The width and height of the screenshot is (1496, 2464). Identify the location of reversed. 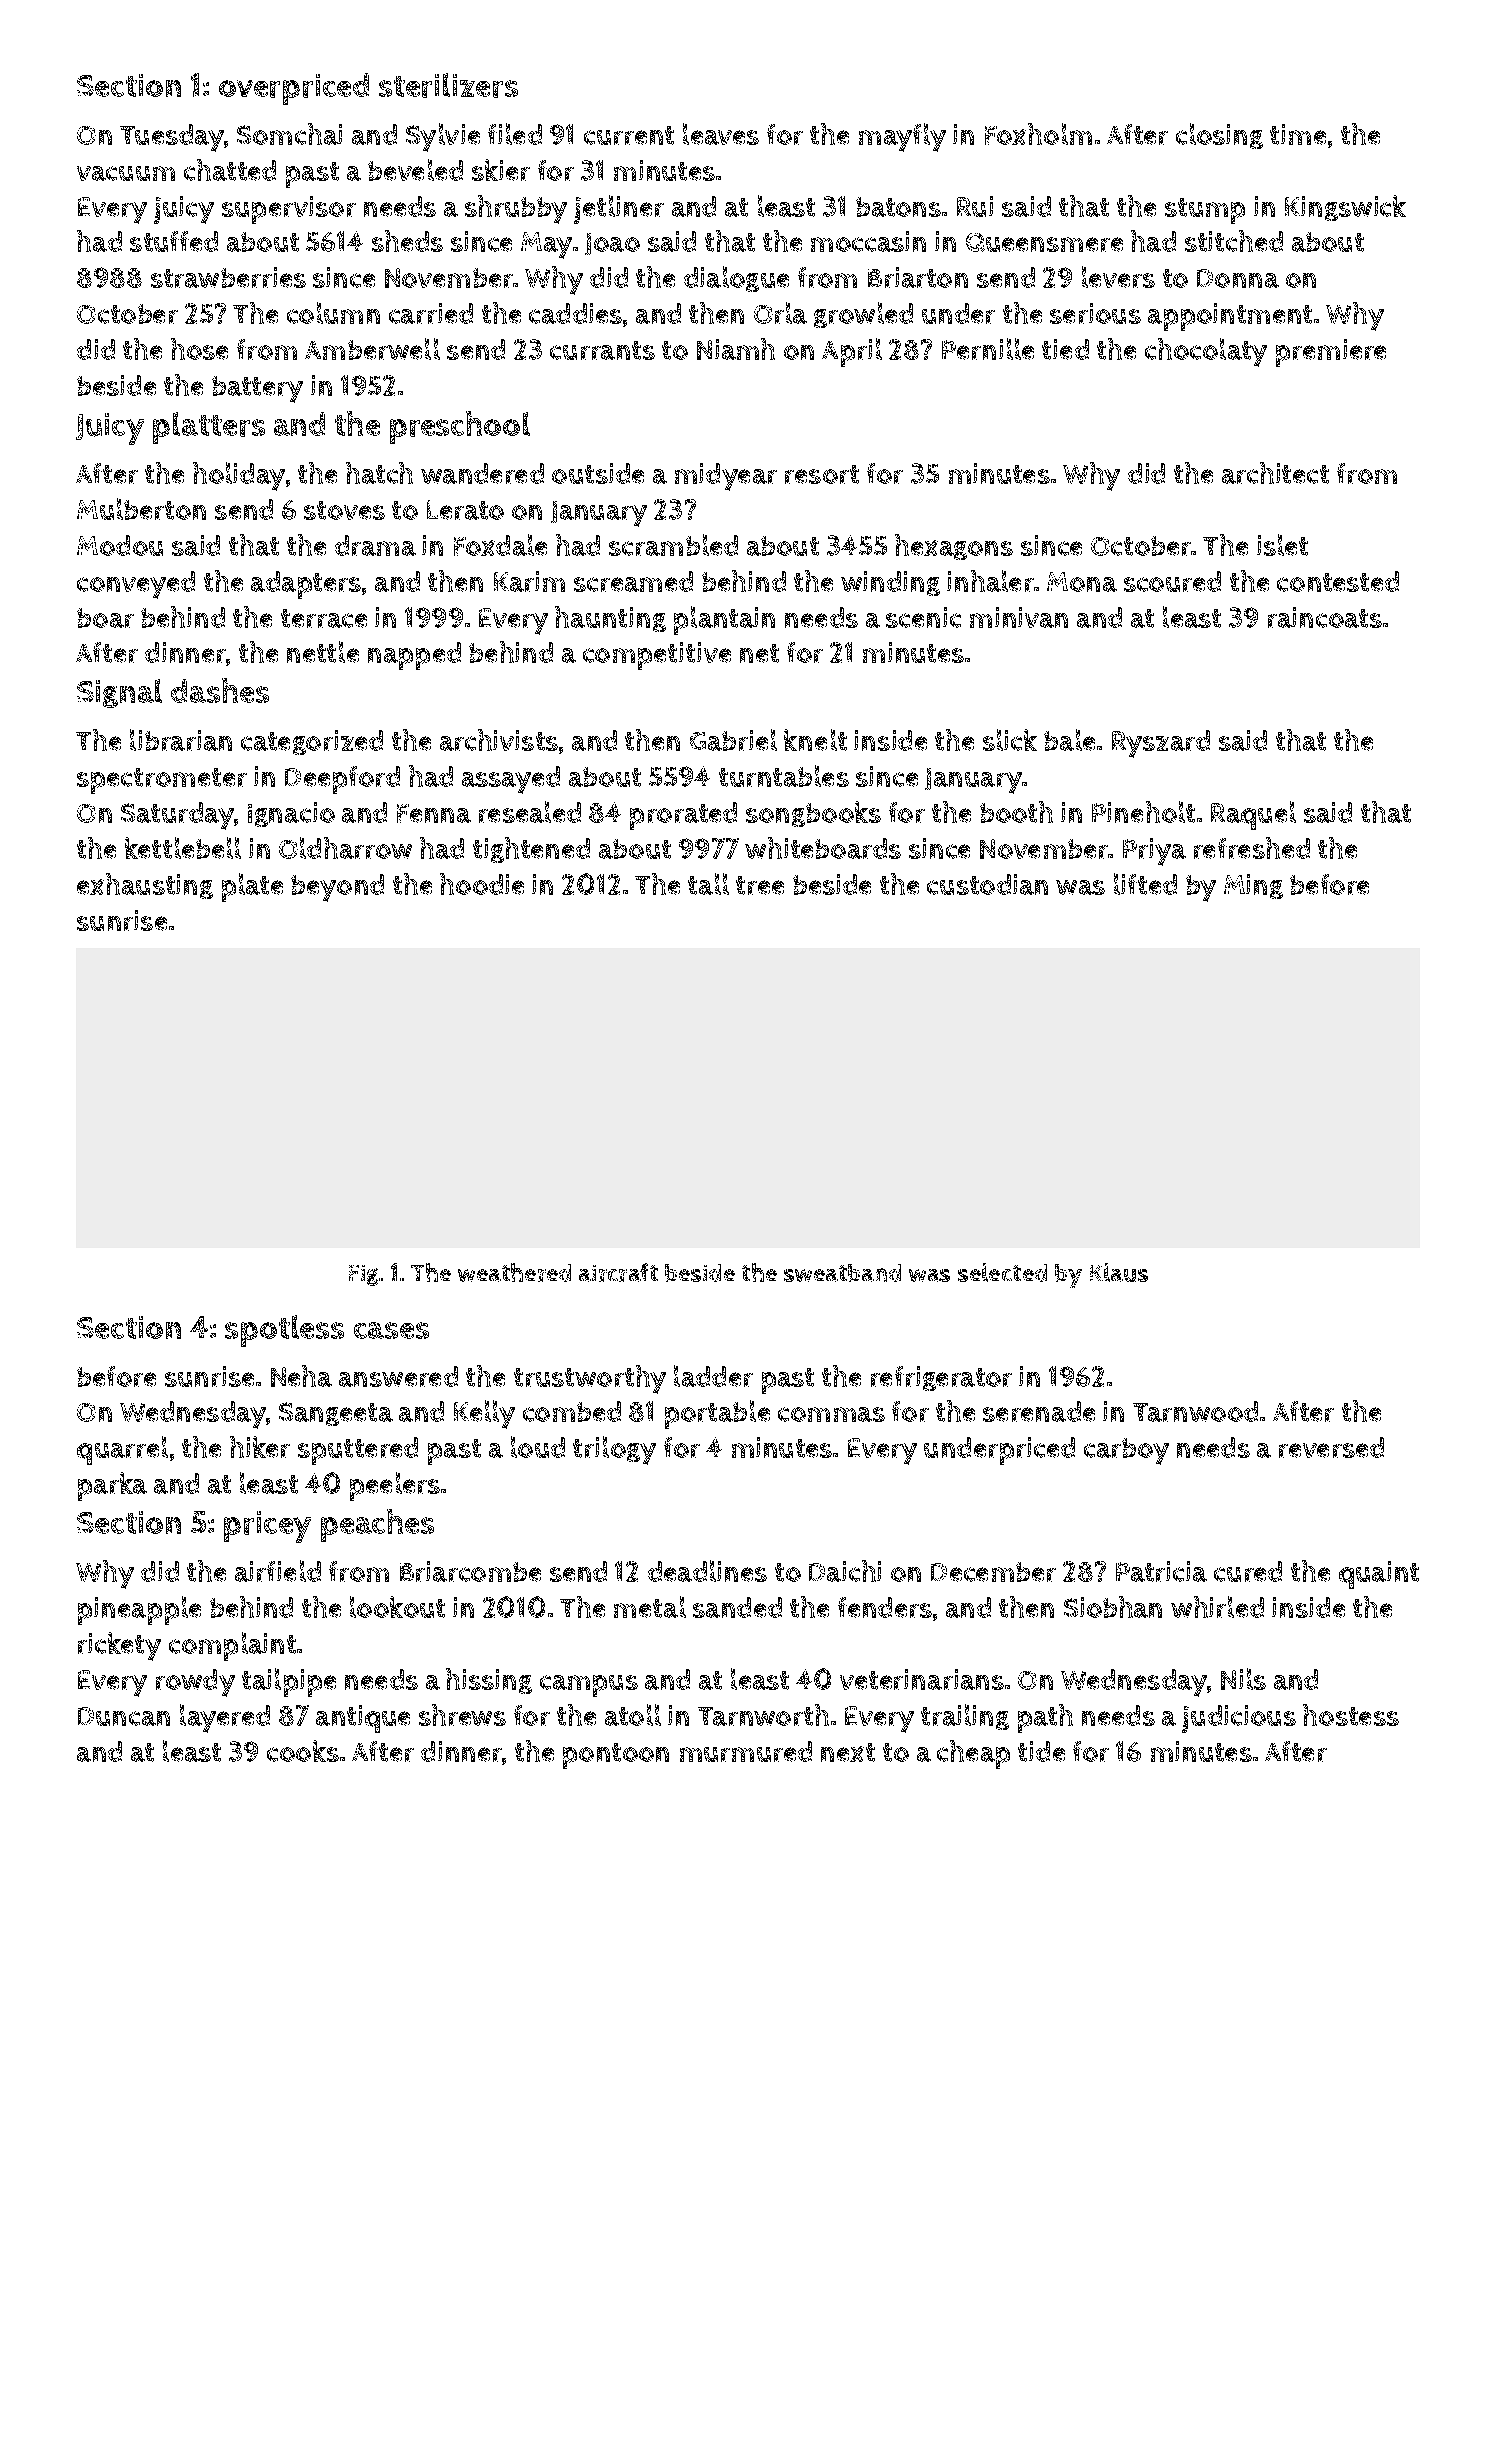
(1331, 1447).
